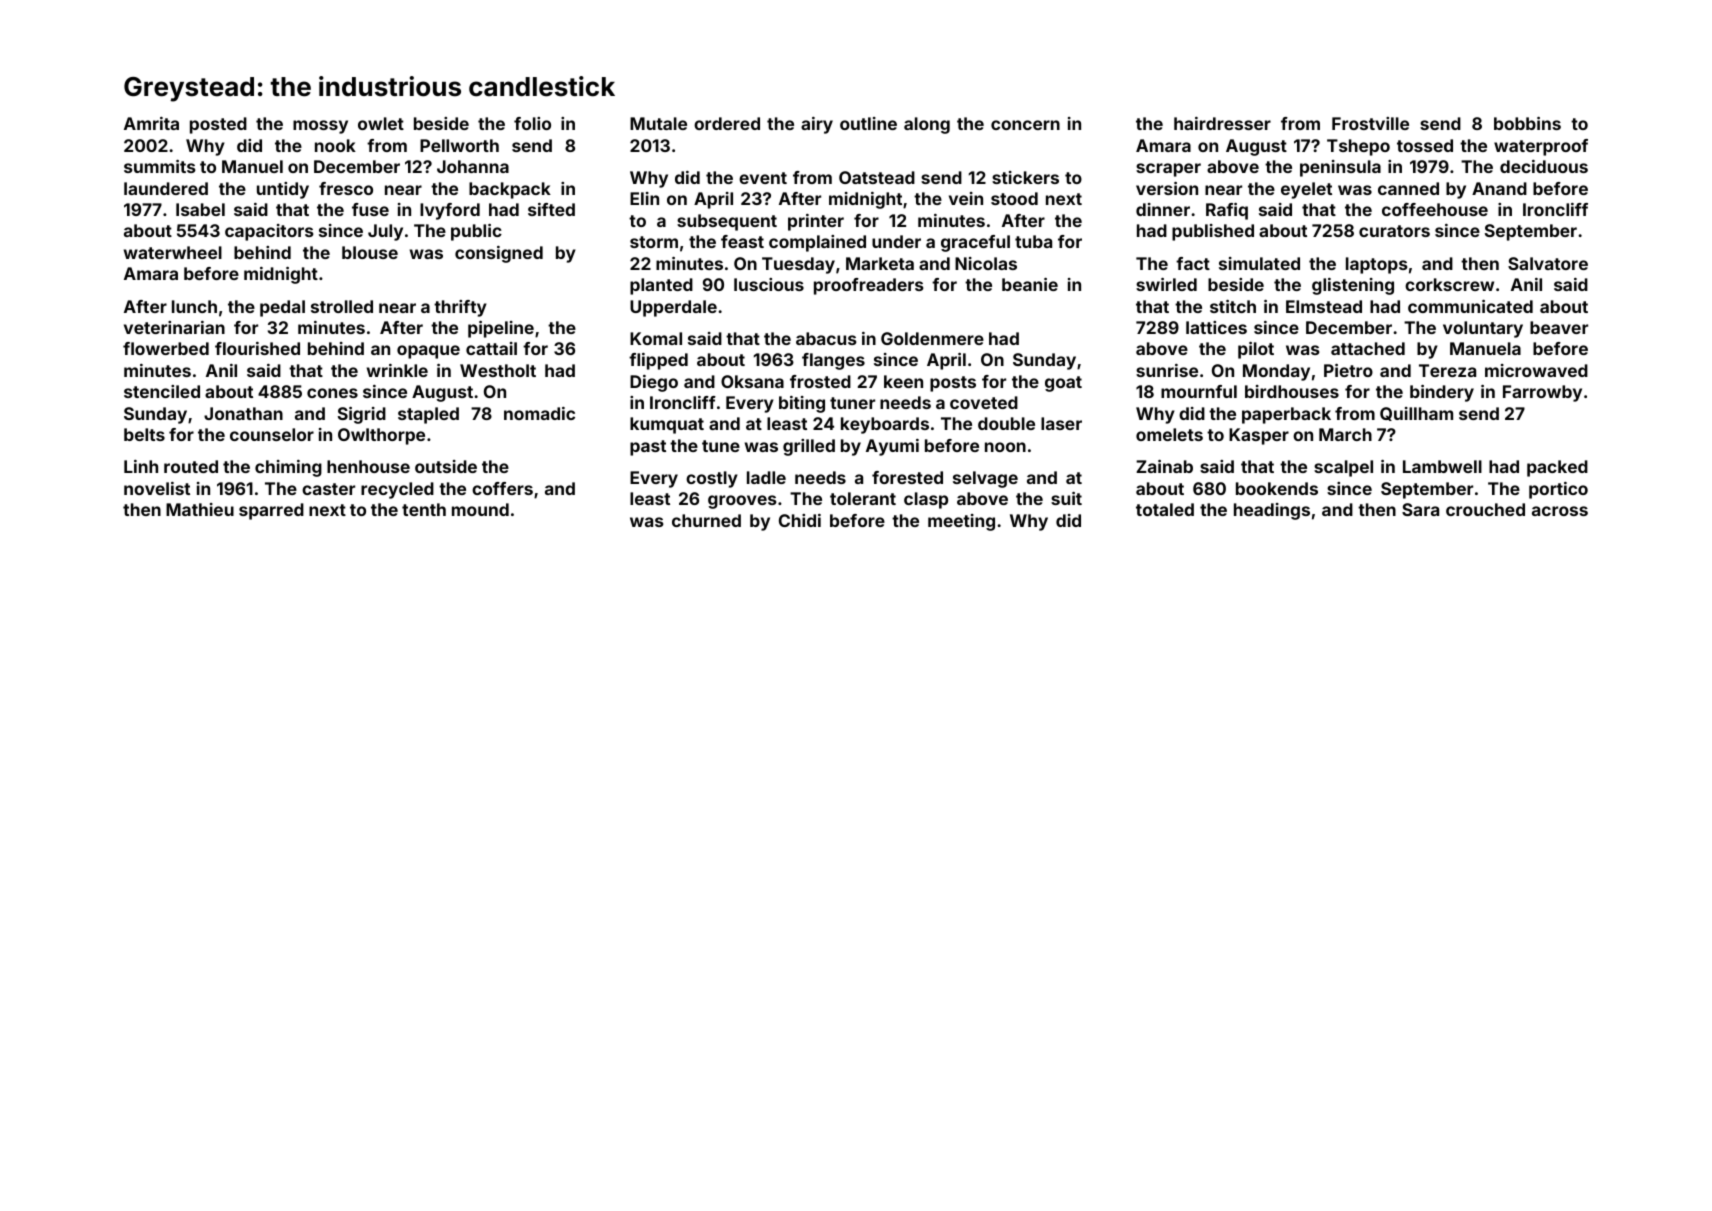  Describe the element at coordinates (1548, 263) in the screenshot. I see `Salvatore` at that location.
